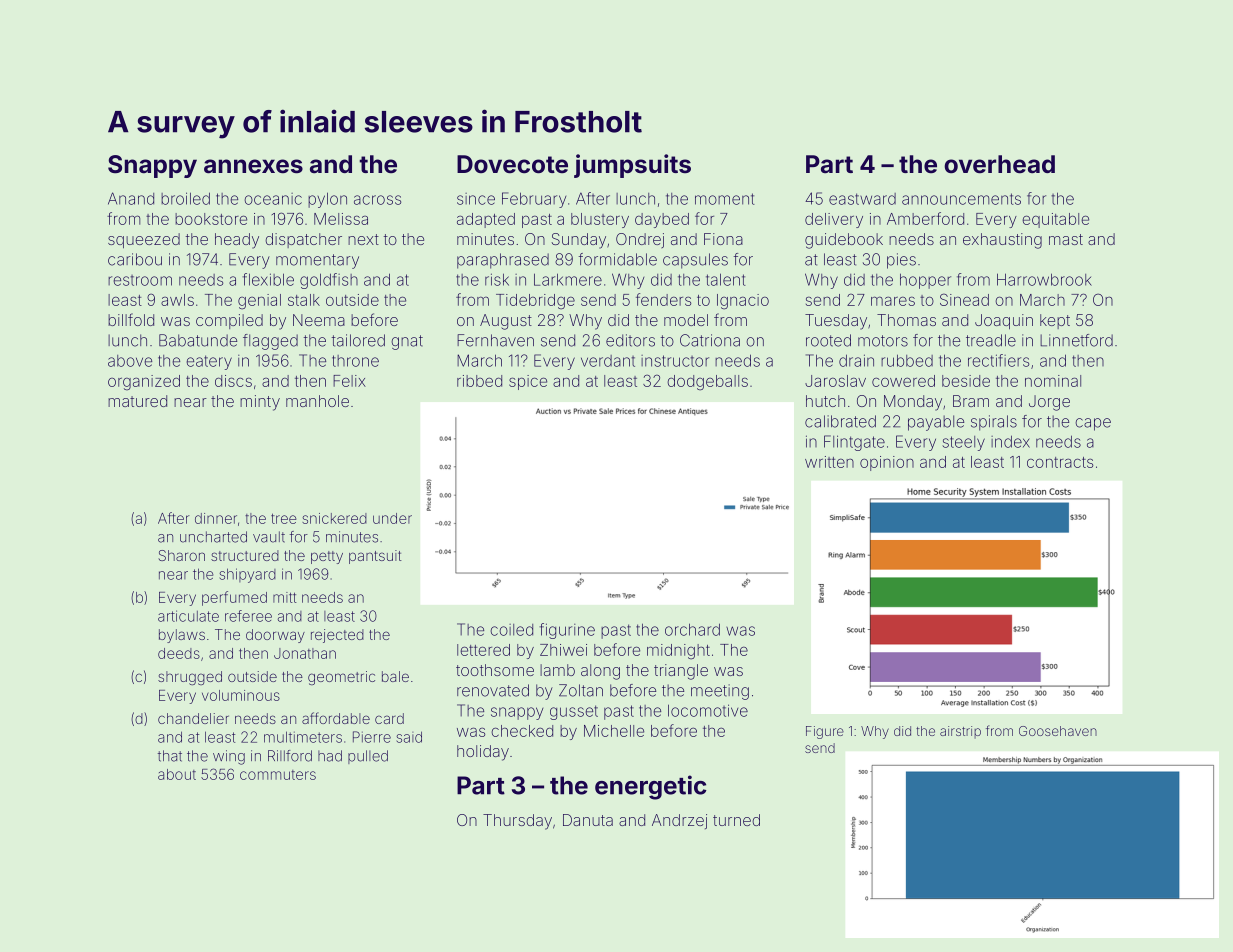 The height and width of the document is (952, 1233). What do you see at coordinates (681, 672) in the document?
I see `triangle` at bounding box center [681, 672].
